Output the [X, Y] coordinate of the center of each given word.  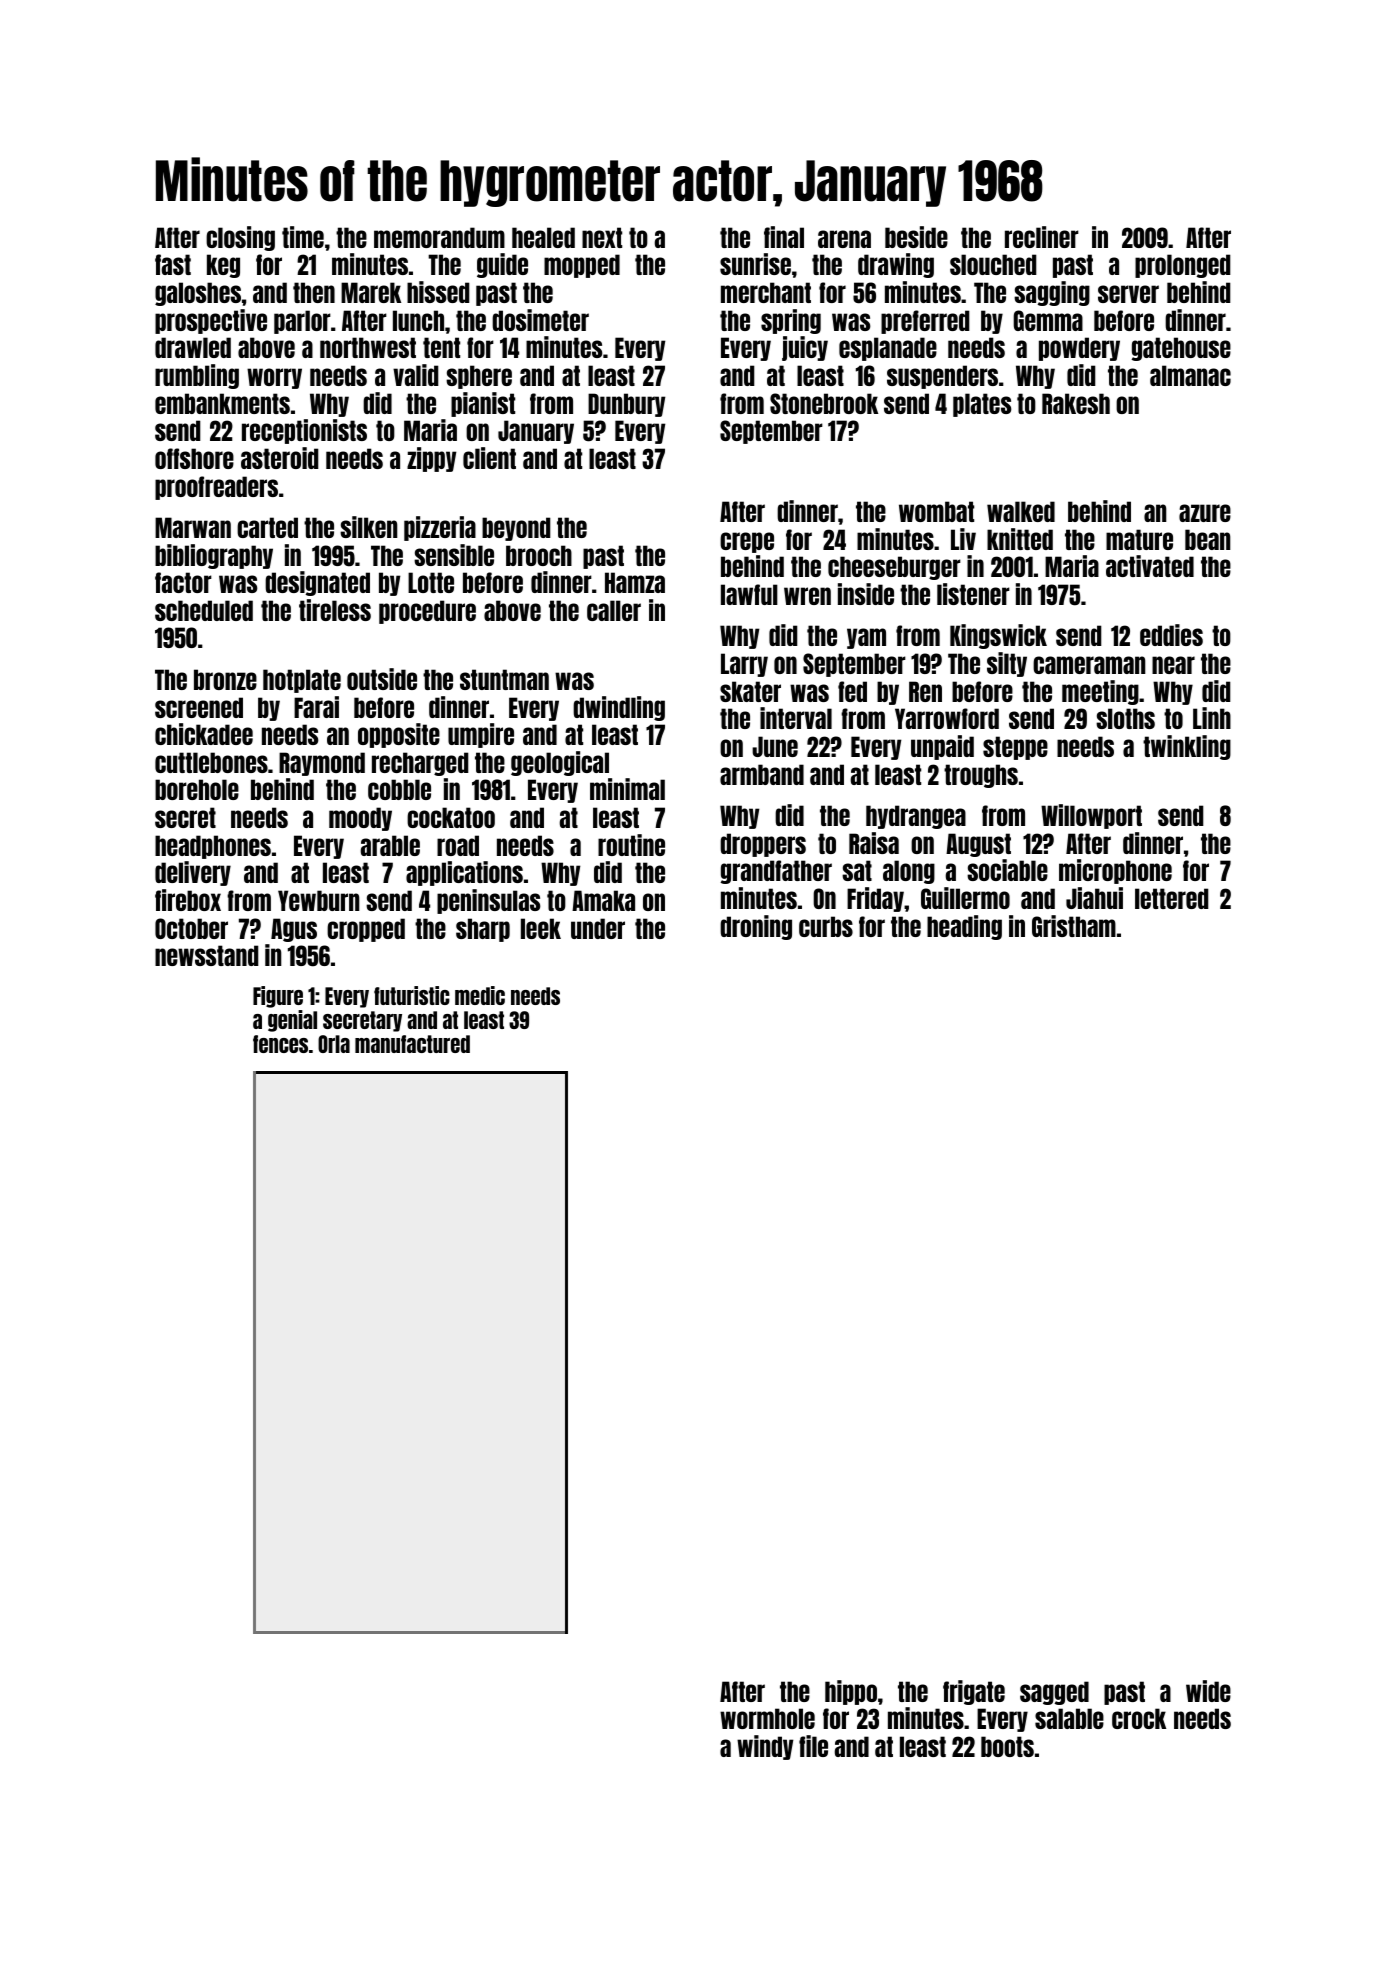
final [784, 237]
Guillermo [965, 898]
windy [765, 1747]
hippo [851, 1692]
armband [762, 774]
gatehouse [1181, 349]
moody [360, 819]
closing [240, 238]
